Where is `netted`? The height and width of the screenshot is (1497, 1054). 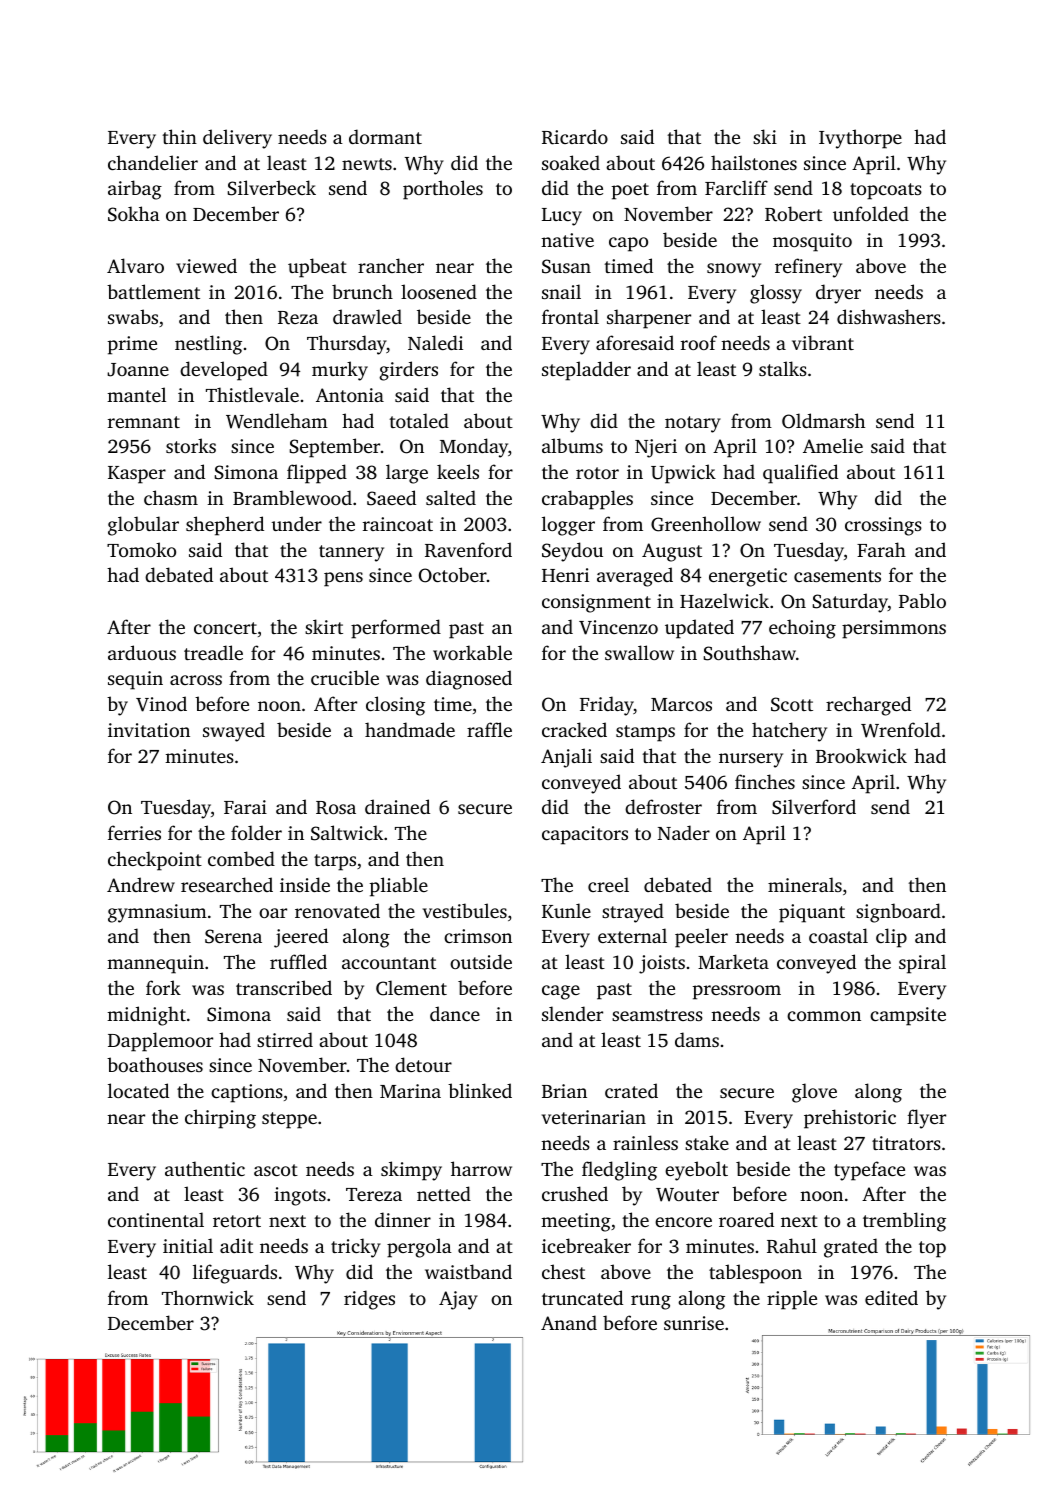
netted is located at coordinates (444, 1193).
